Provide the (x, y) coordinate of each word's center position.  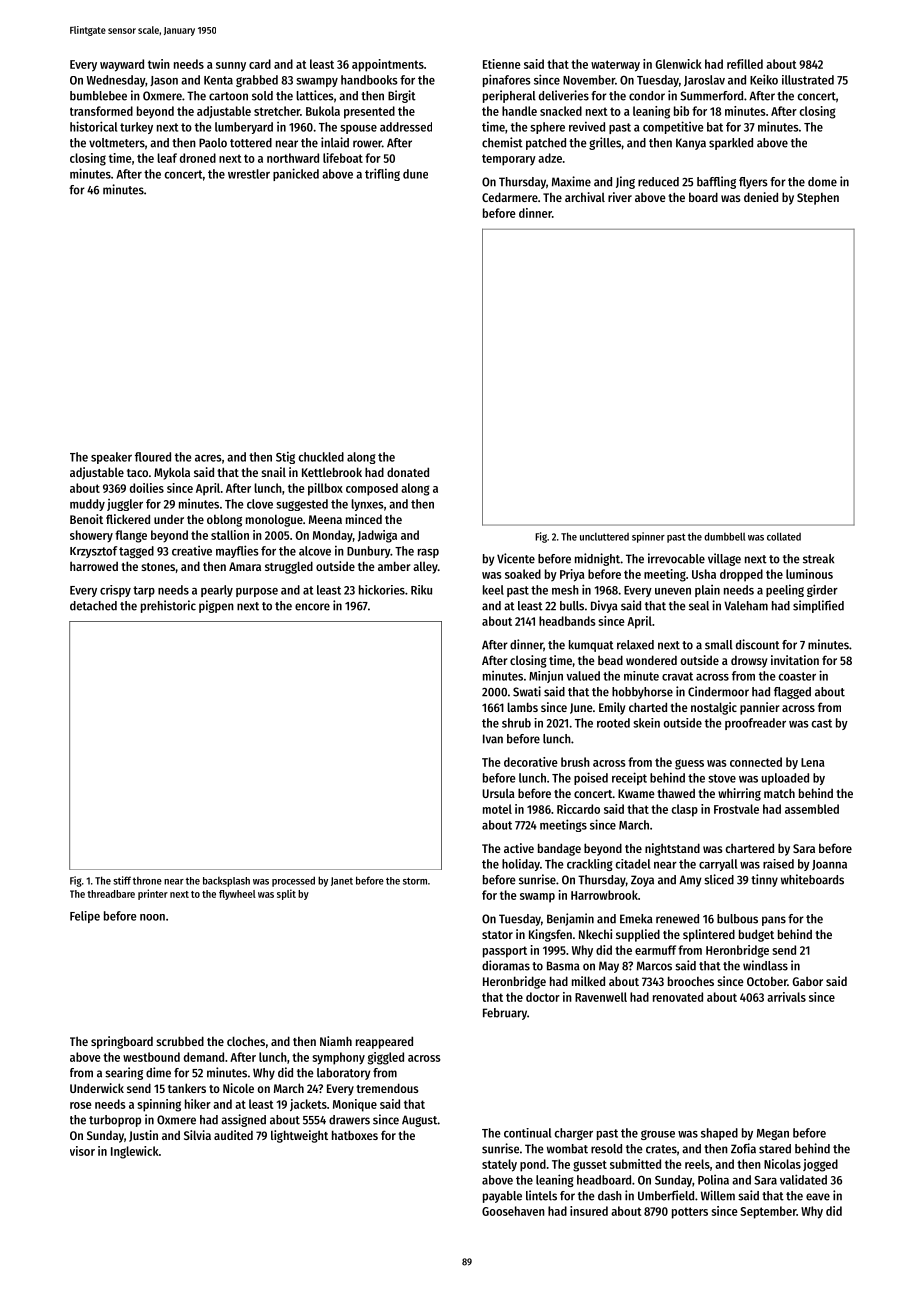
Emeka (636, 919)
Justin (143, 1136)
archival (585, 197)
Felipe (85, 917)
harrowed (94, 566)
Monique (355, 1105)
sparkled (731, 144)
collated (784, 536)
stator (497, 935)
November (589, 80)
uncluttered (604, 537)
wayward (122, 65)
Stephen (818, 199)
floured (153, 457)
